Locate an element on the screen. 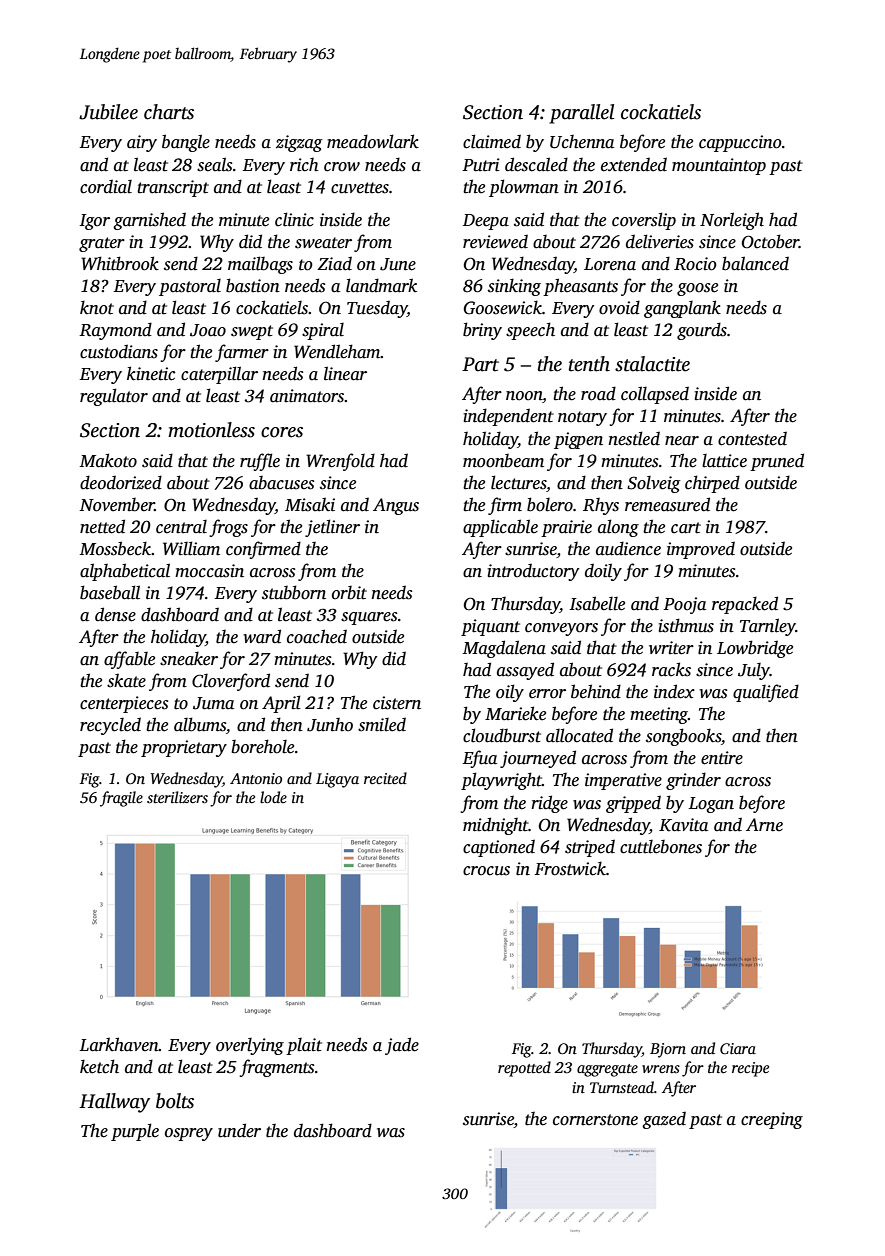 This screenshot has height=1256, width=885. parallel is located at coordinates (581, 114).
